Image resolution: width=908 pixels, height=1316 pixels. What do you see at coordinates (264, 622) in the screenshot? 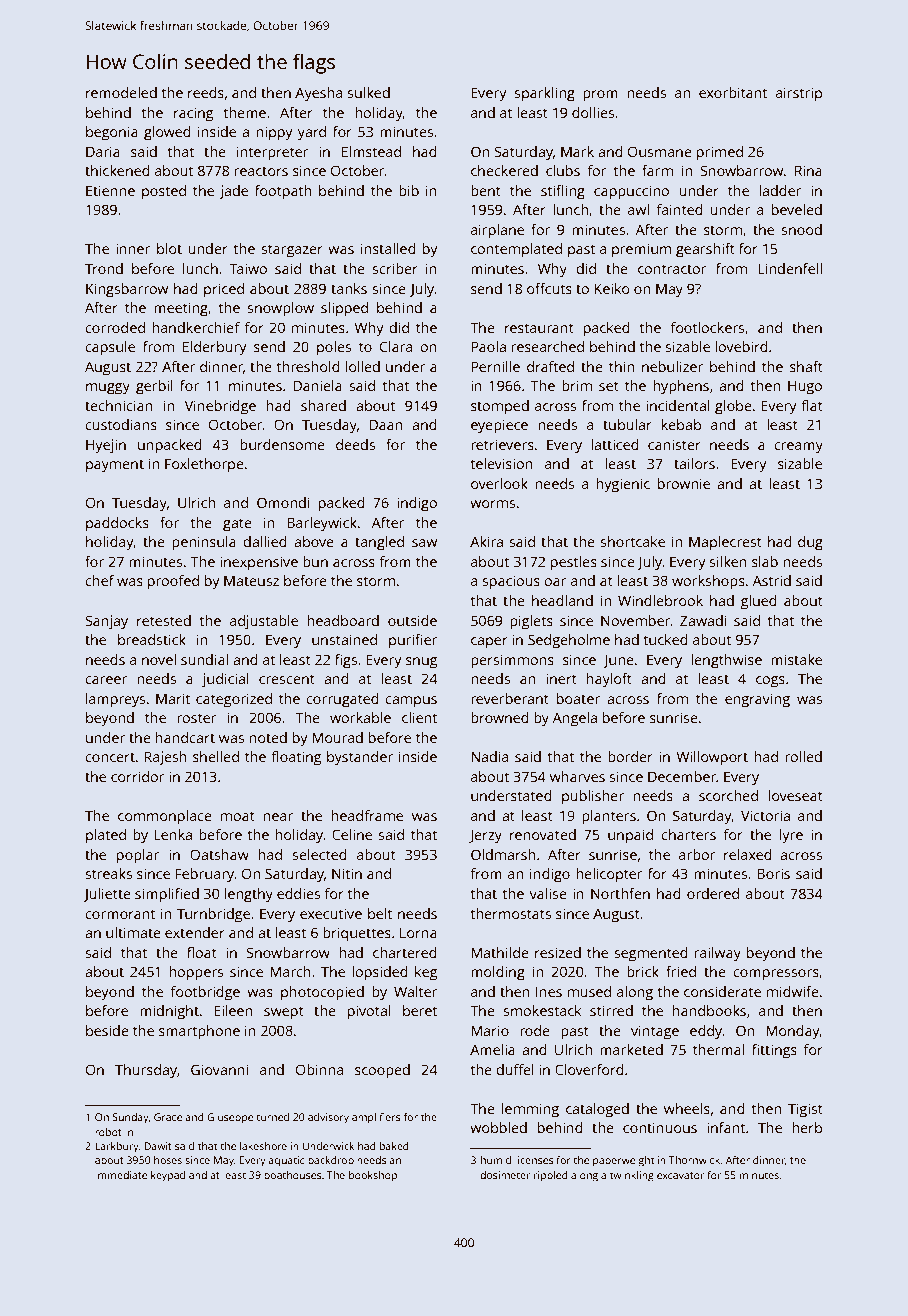
I see `adjustable` at bounding box center [264, 622].
